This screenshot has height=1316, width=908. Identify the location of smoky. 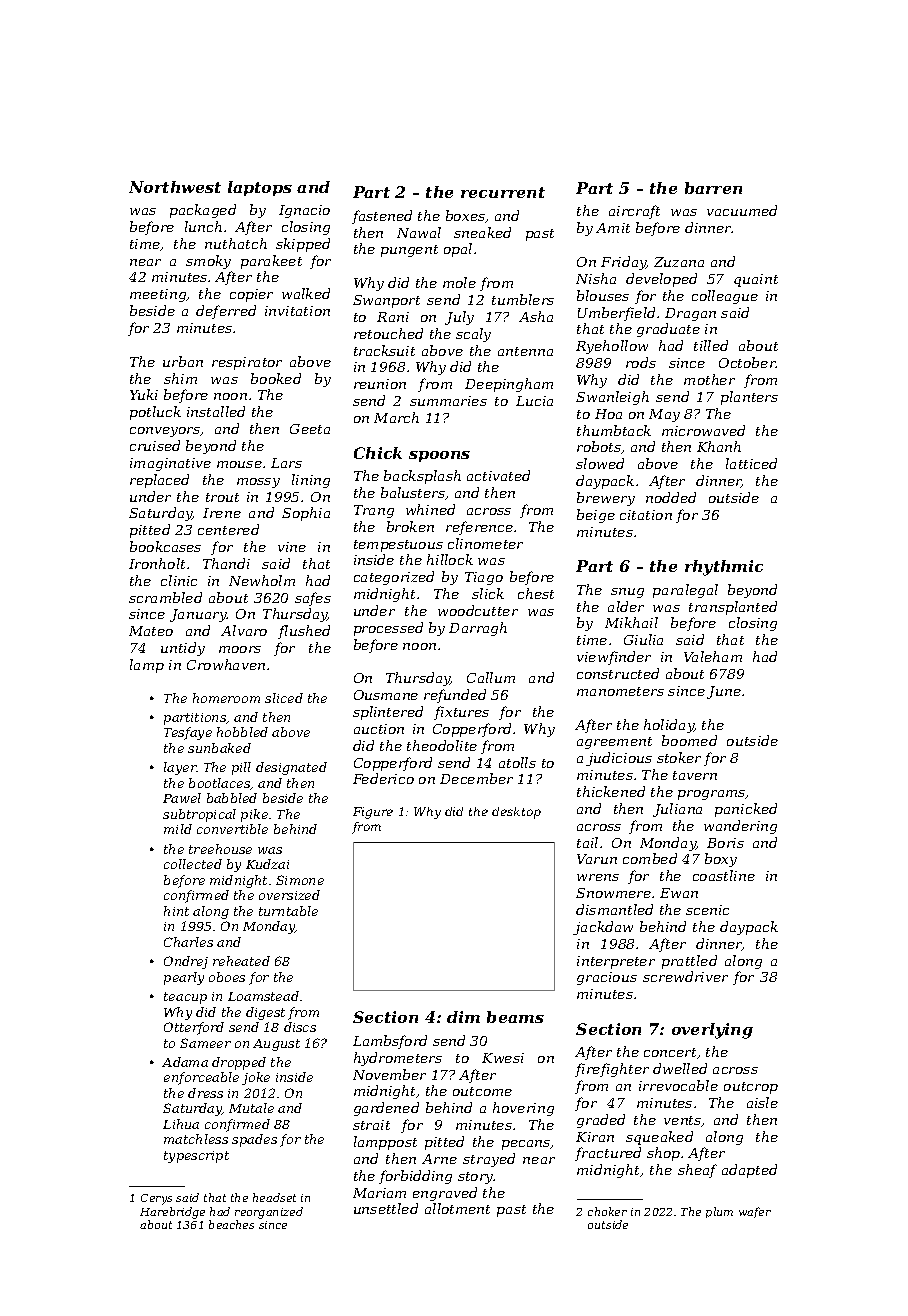
(208, 262).
